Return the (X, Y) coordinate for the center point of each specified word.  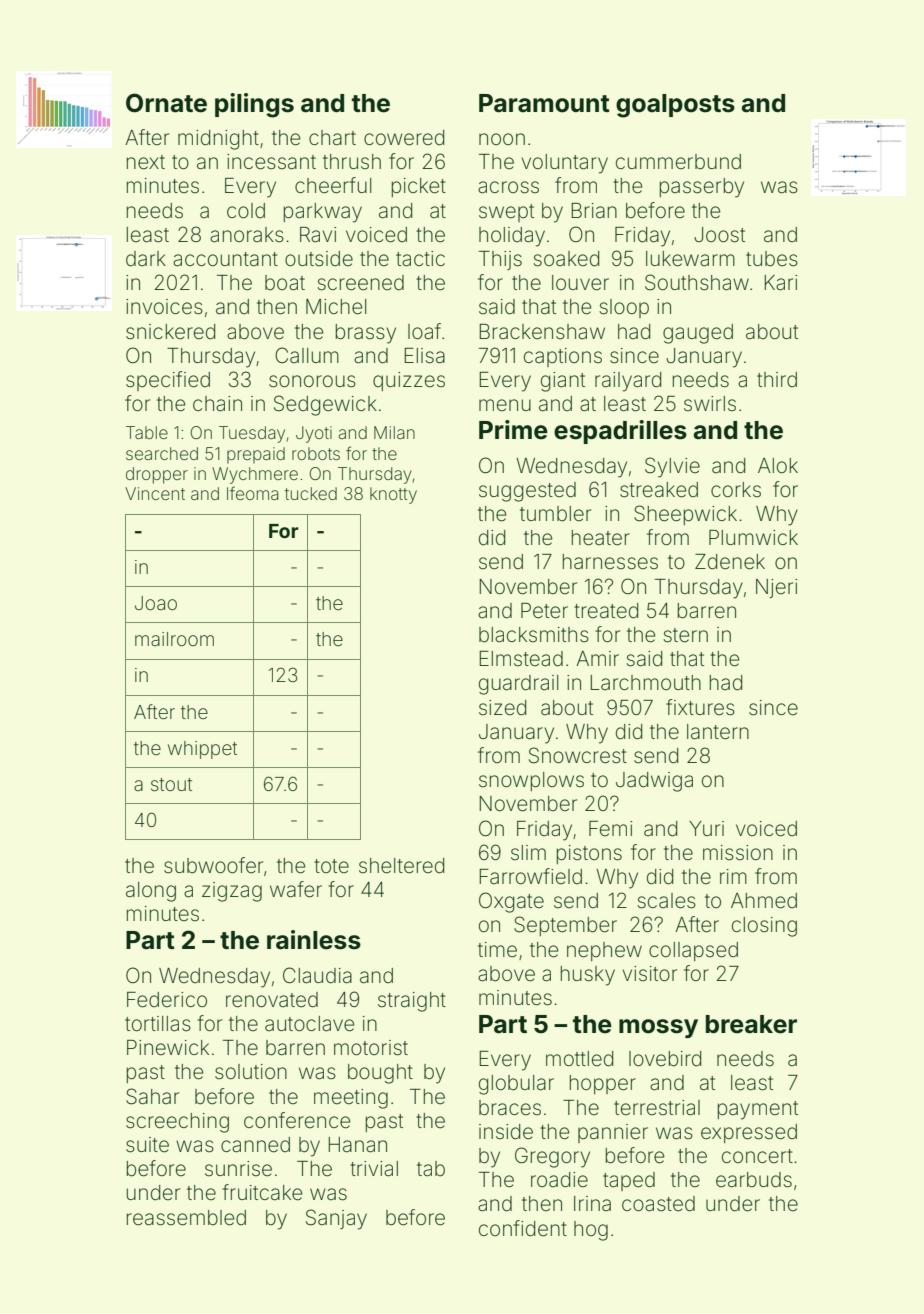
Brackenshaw (542, 332)
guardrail (518, 685)
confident (523, 1228)
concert (757, 1156)
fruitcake (262, 1192)
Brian (594, 210)
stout (171, 784)
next (146, 162)
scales (666, 901)
